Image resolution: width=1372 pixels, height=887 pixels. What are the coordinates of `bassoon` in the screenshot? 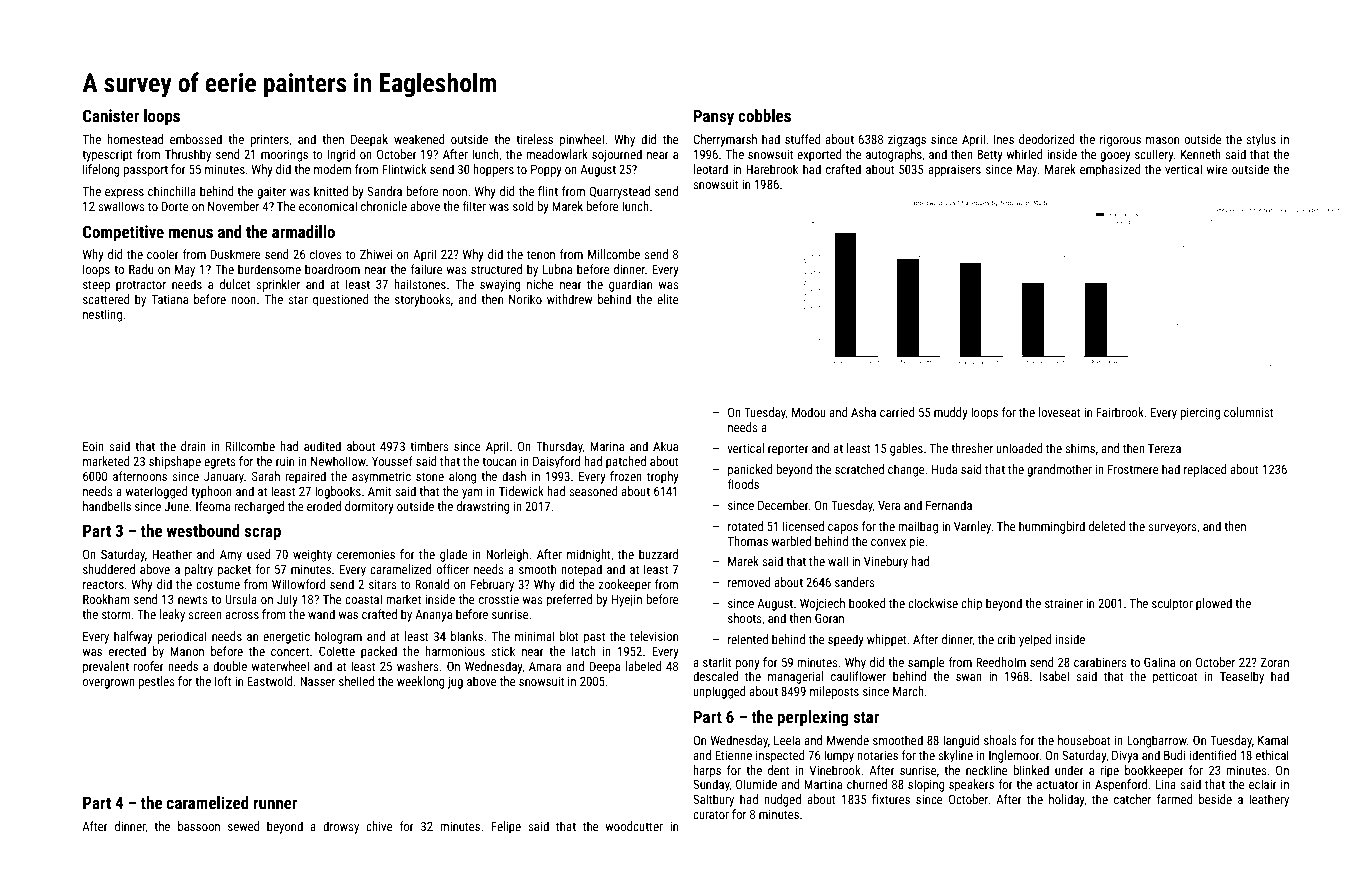 It's located at (199, 826).
